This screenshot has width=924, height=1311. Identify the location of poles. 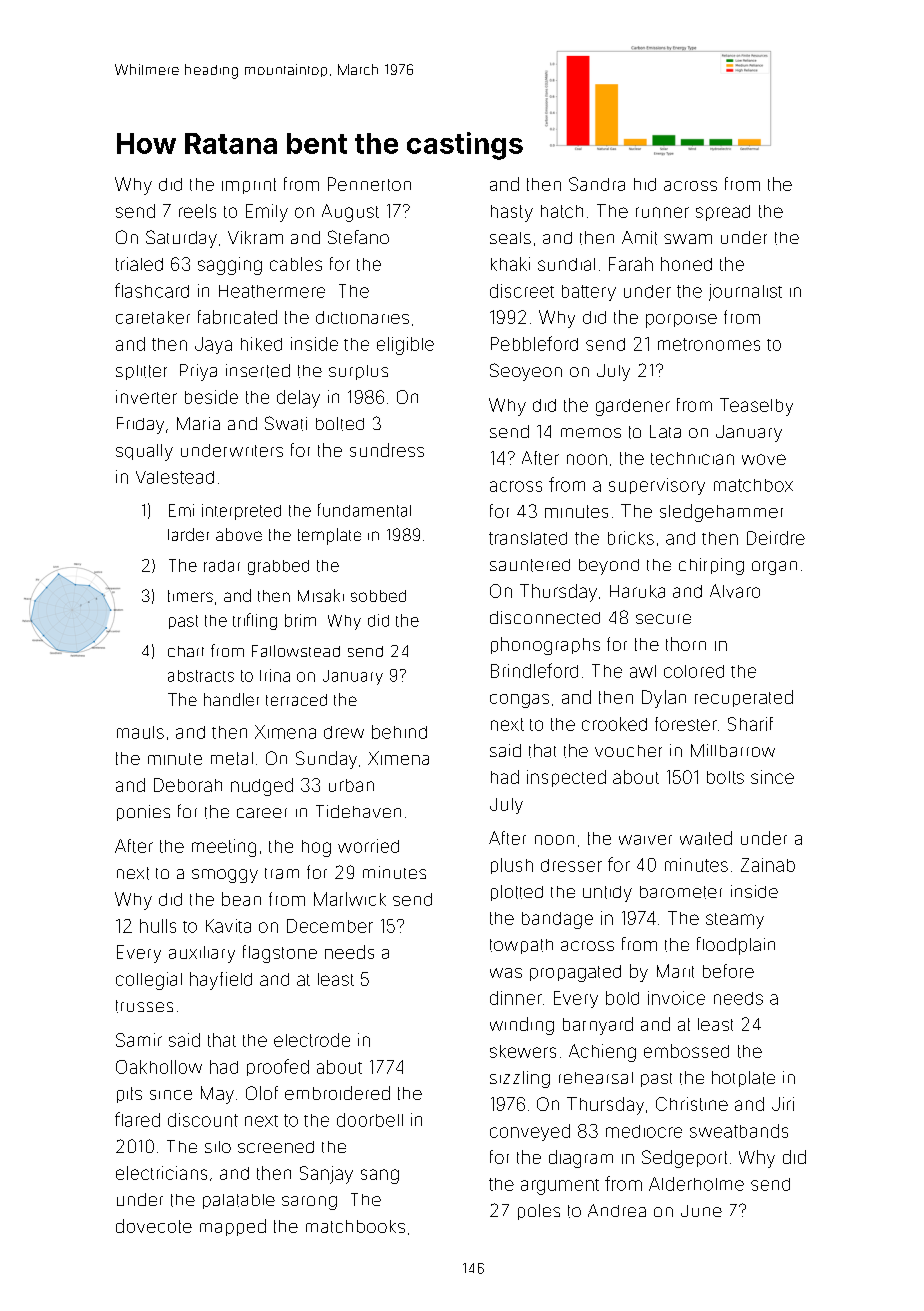
(539, 1212).
